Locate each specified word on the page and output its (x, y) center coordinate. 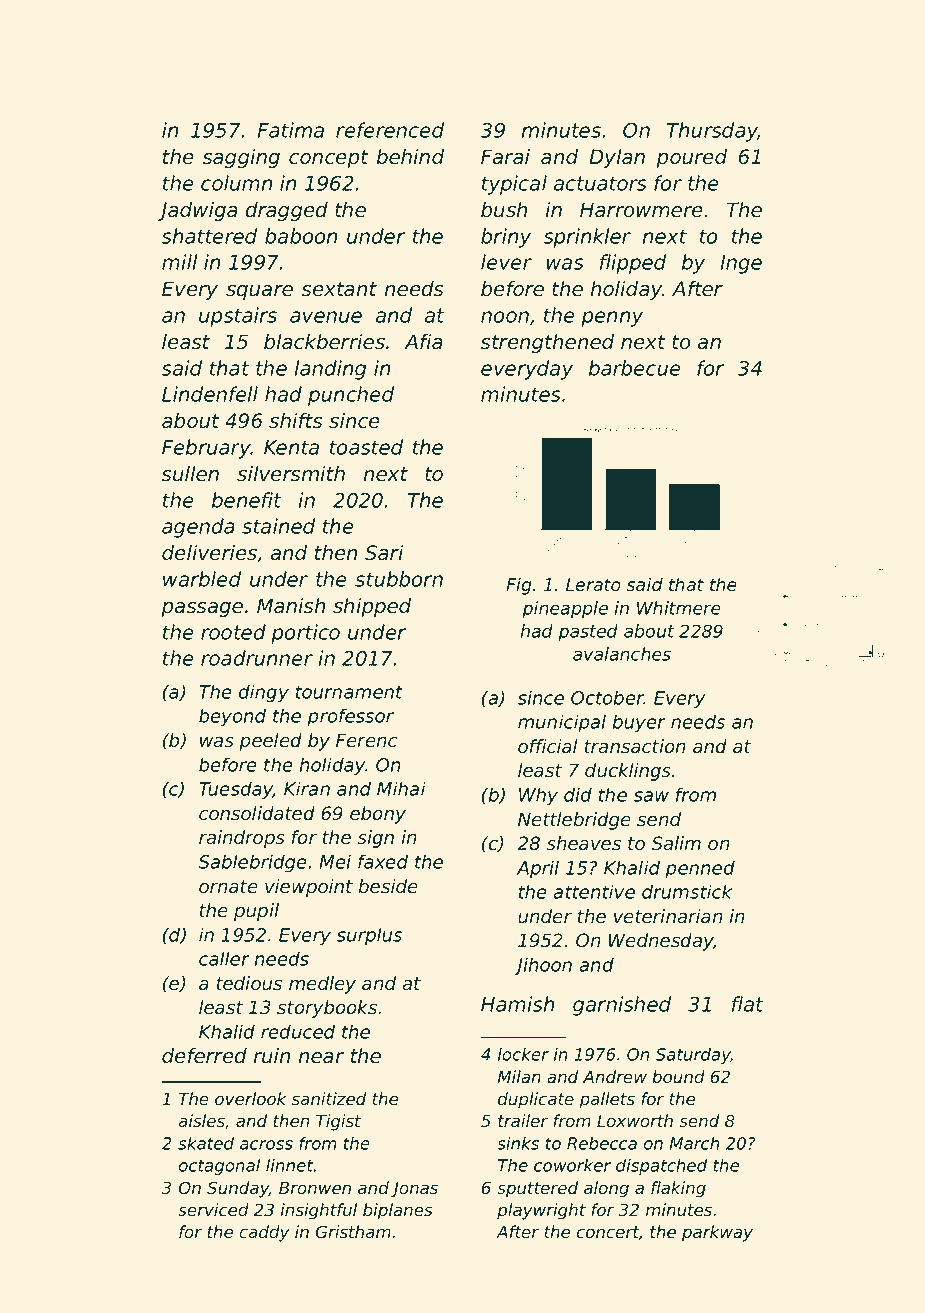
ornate (228, 887)
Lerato (593, 585)
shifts (296, 421)
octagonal (219, 1167)
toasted (366, 447)
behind (410, 157)
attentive (594, 891)
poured (691, 158)
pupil (256, 912)
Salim (676, 843)
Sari (384, 553)
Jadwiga (198, 211)
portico (305, 634)
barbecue (635, 368)
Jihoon (543, 966)
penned (700, 869)
